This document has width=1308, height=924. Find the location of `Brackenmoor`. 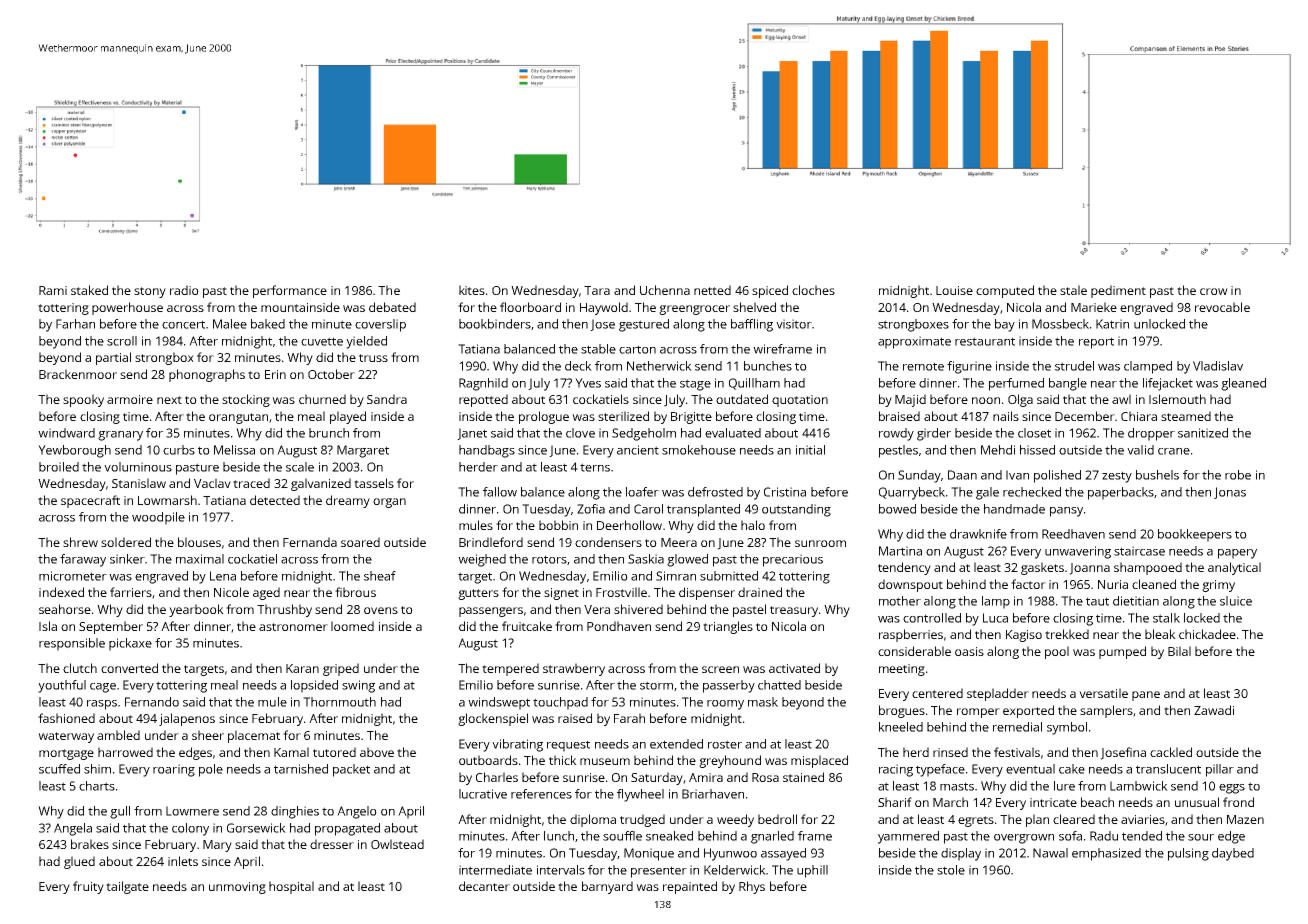

Brackenmoor is located at coordinates (78, 374).
